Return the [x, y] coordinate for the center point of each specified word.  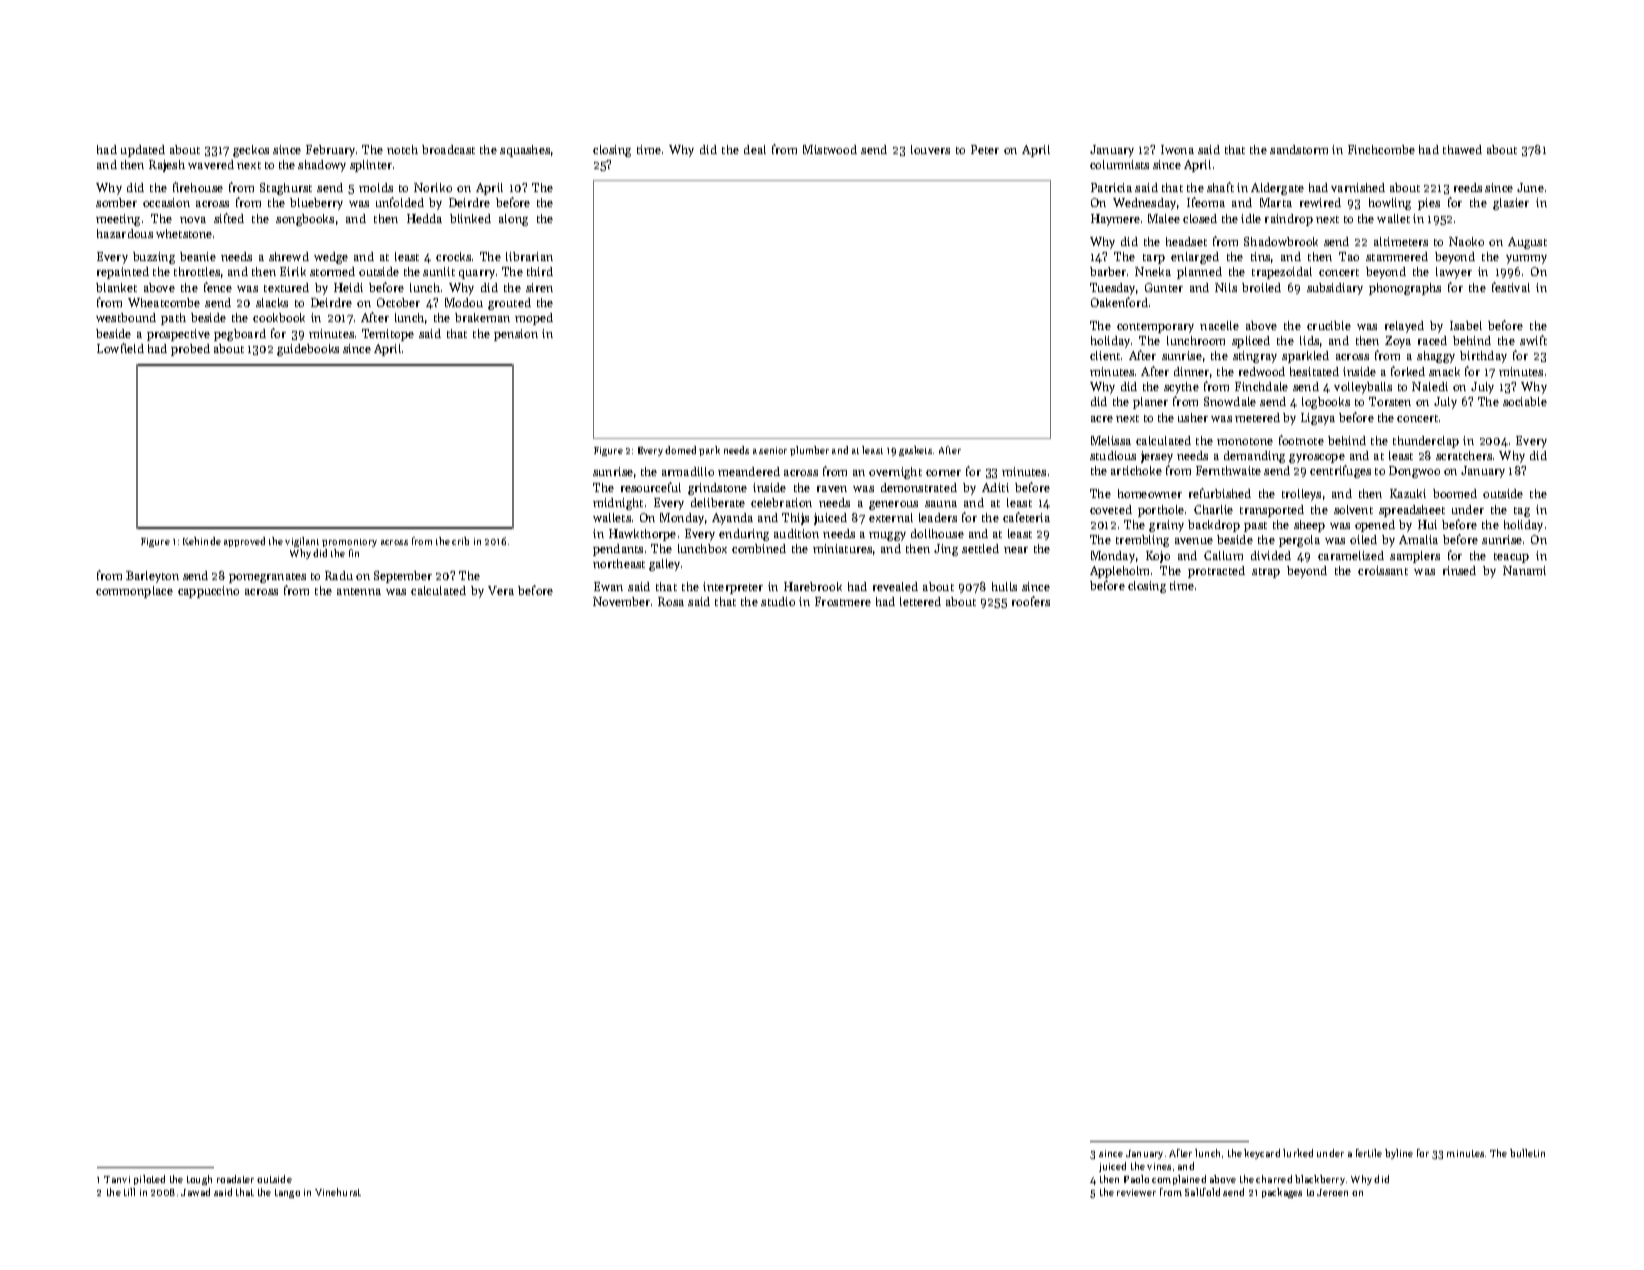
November [621, 601]
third [540, 271]
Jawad [195, 1192]
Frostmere [843, 601]
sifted [229, 218]
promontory [349, 543]
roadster [235, 1179]
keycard [1262, 1154]
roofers [1031, 601]
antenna [359, 591]
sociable [1525, 401]
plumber [809, 451]
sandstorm [1299, 149]
